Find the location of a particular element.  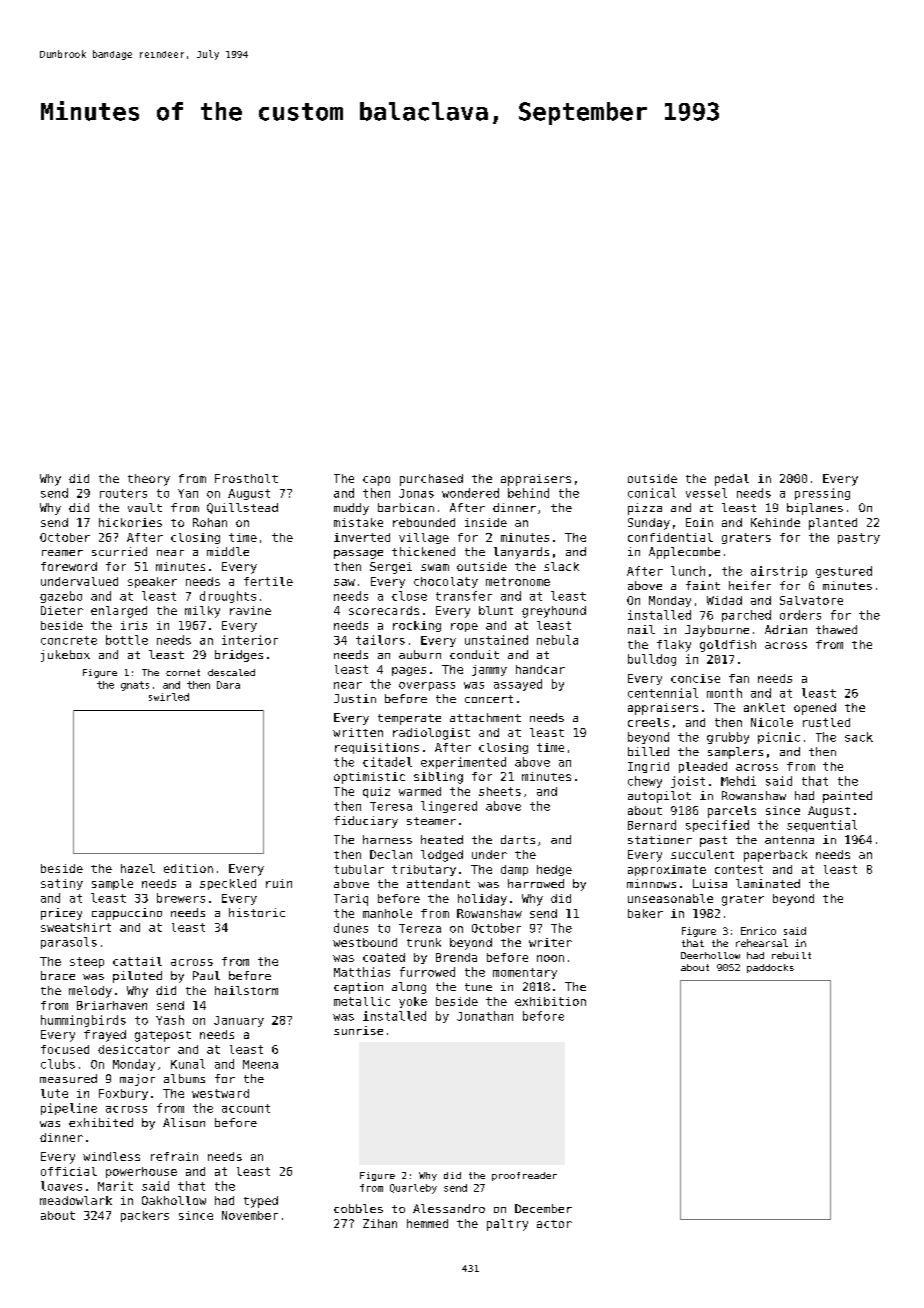

pedal is located at coordinates (732, 480).
